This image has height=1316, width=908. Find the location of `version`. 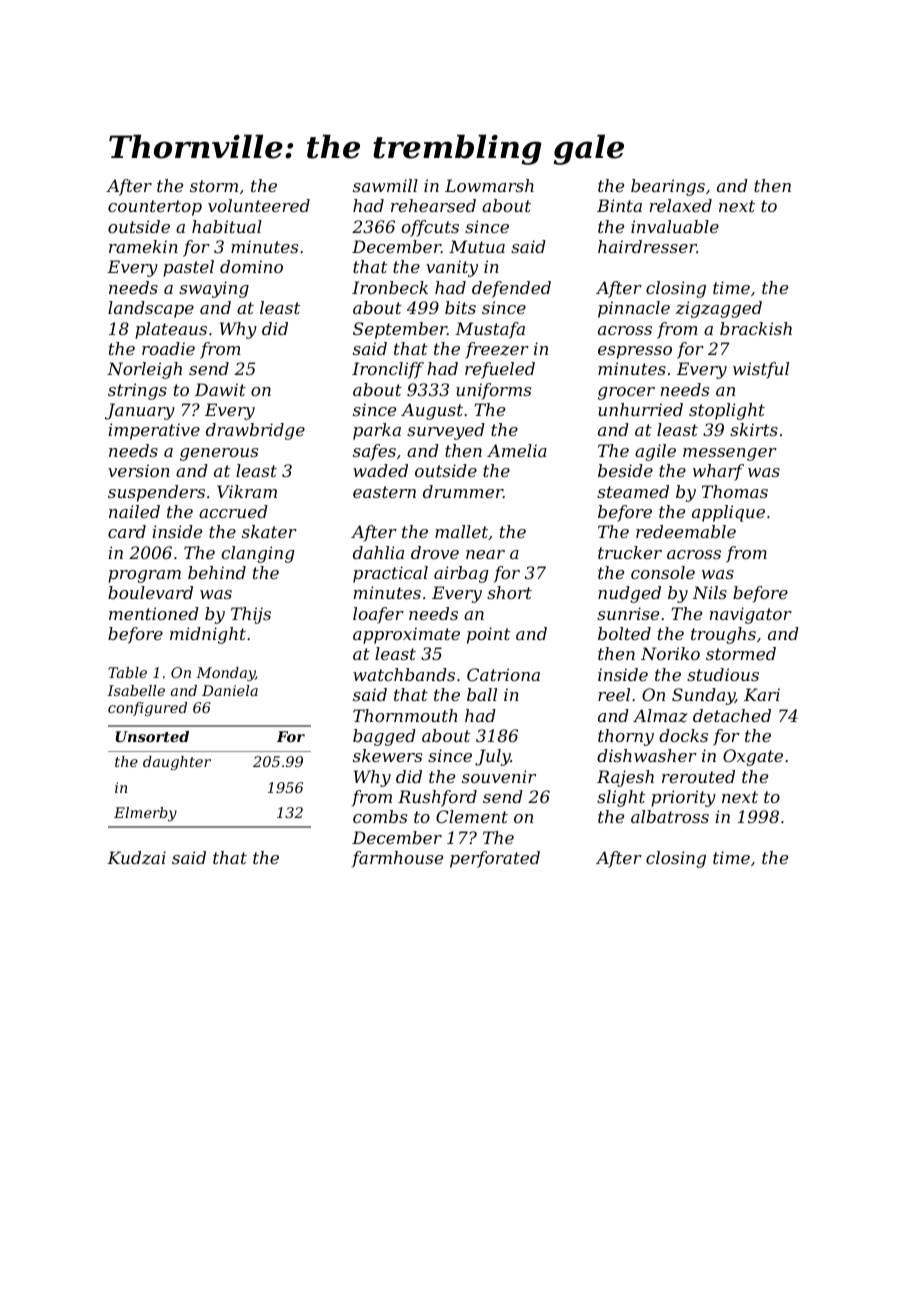

version is located at coordinates (139, 470).
